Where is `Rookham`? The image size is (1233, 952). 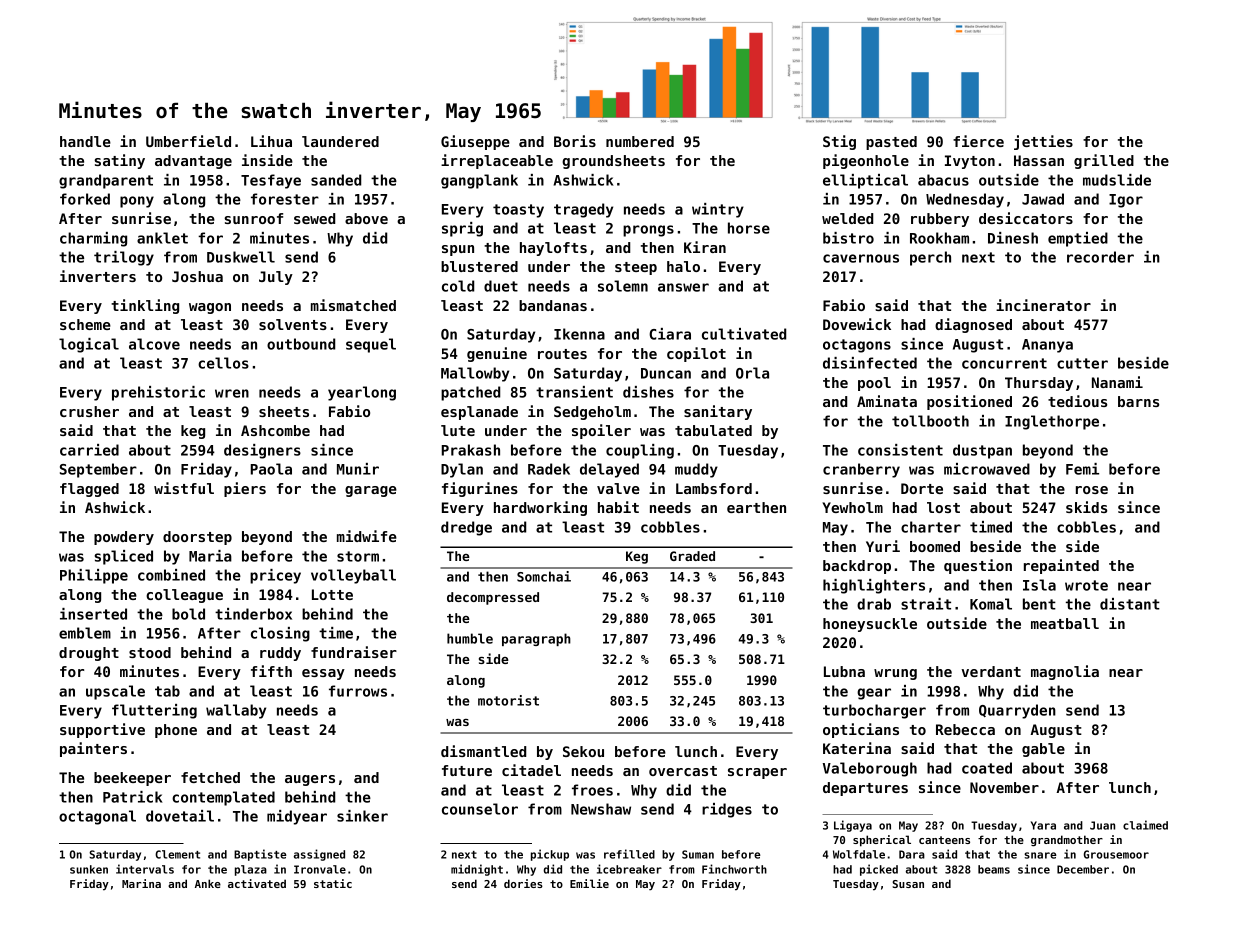 Rookham is located at coordinates (939, 238).
